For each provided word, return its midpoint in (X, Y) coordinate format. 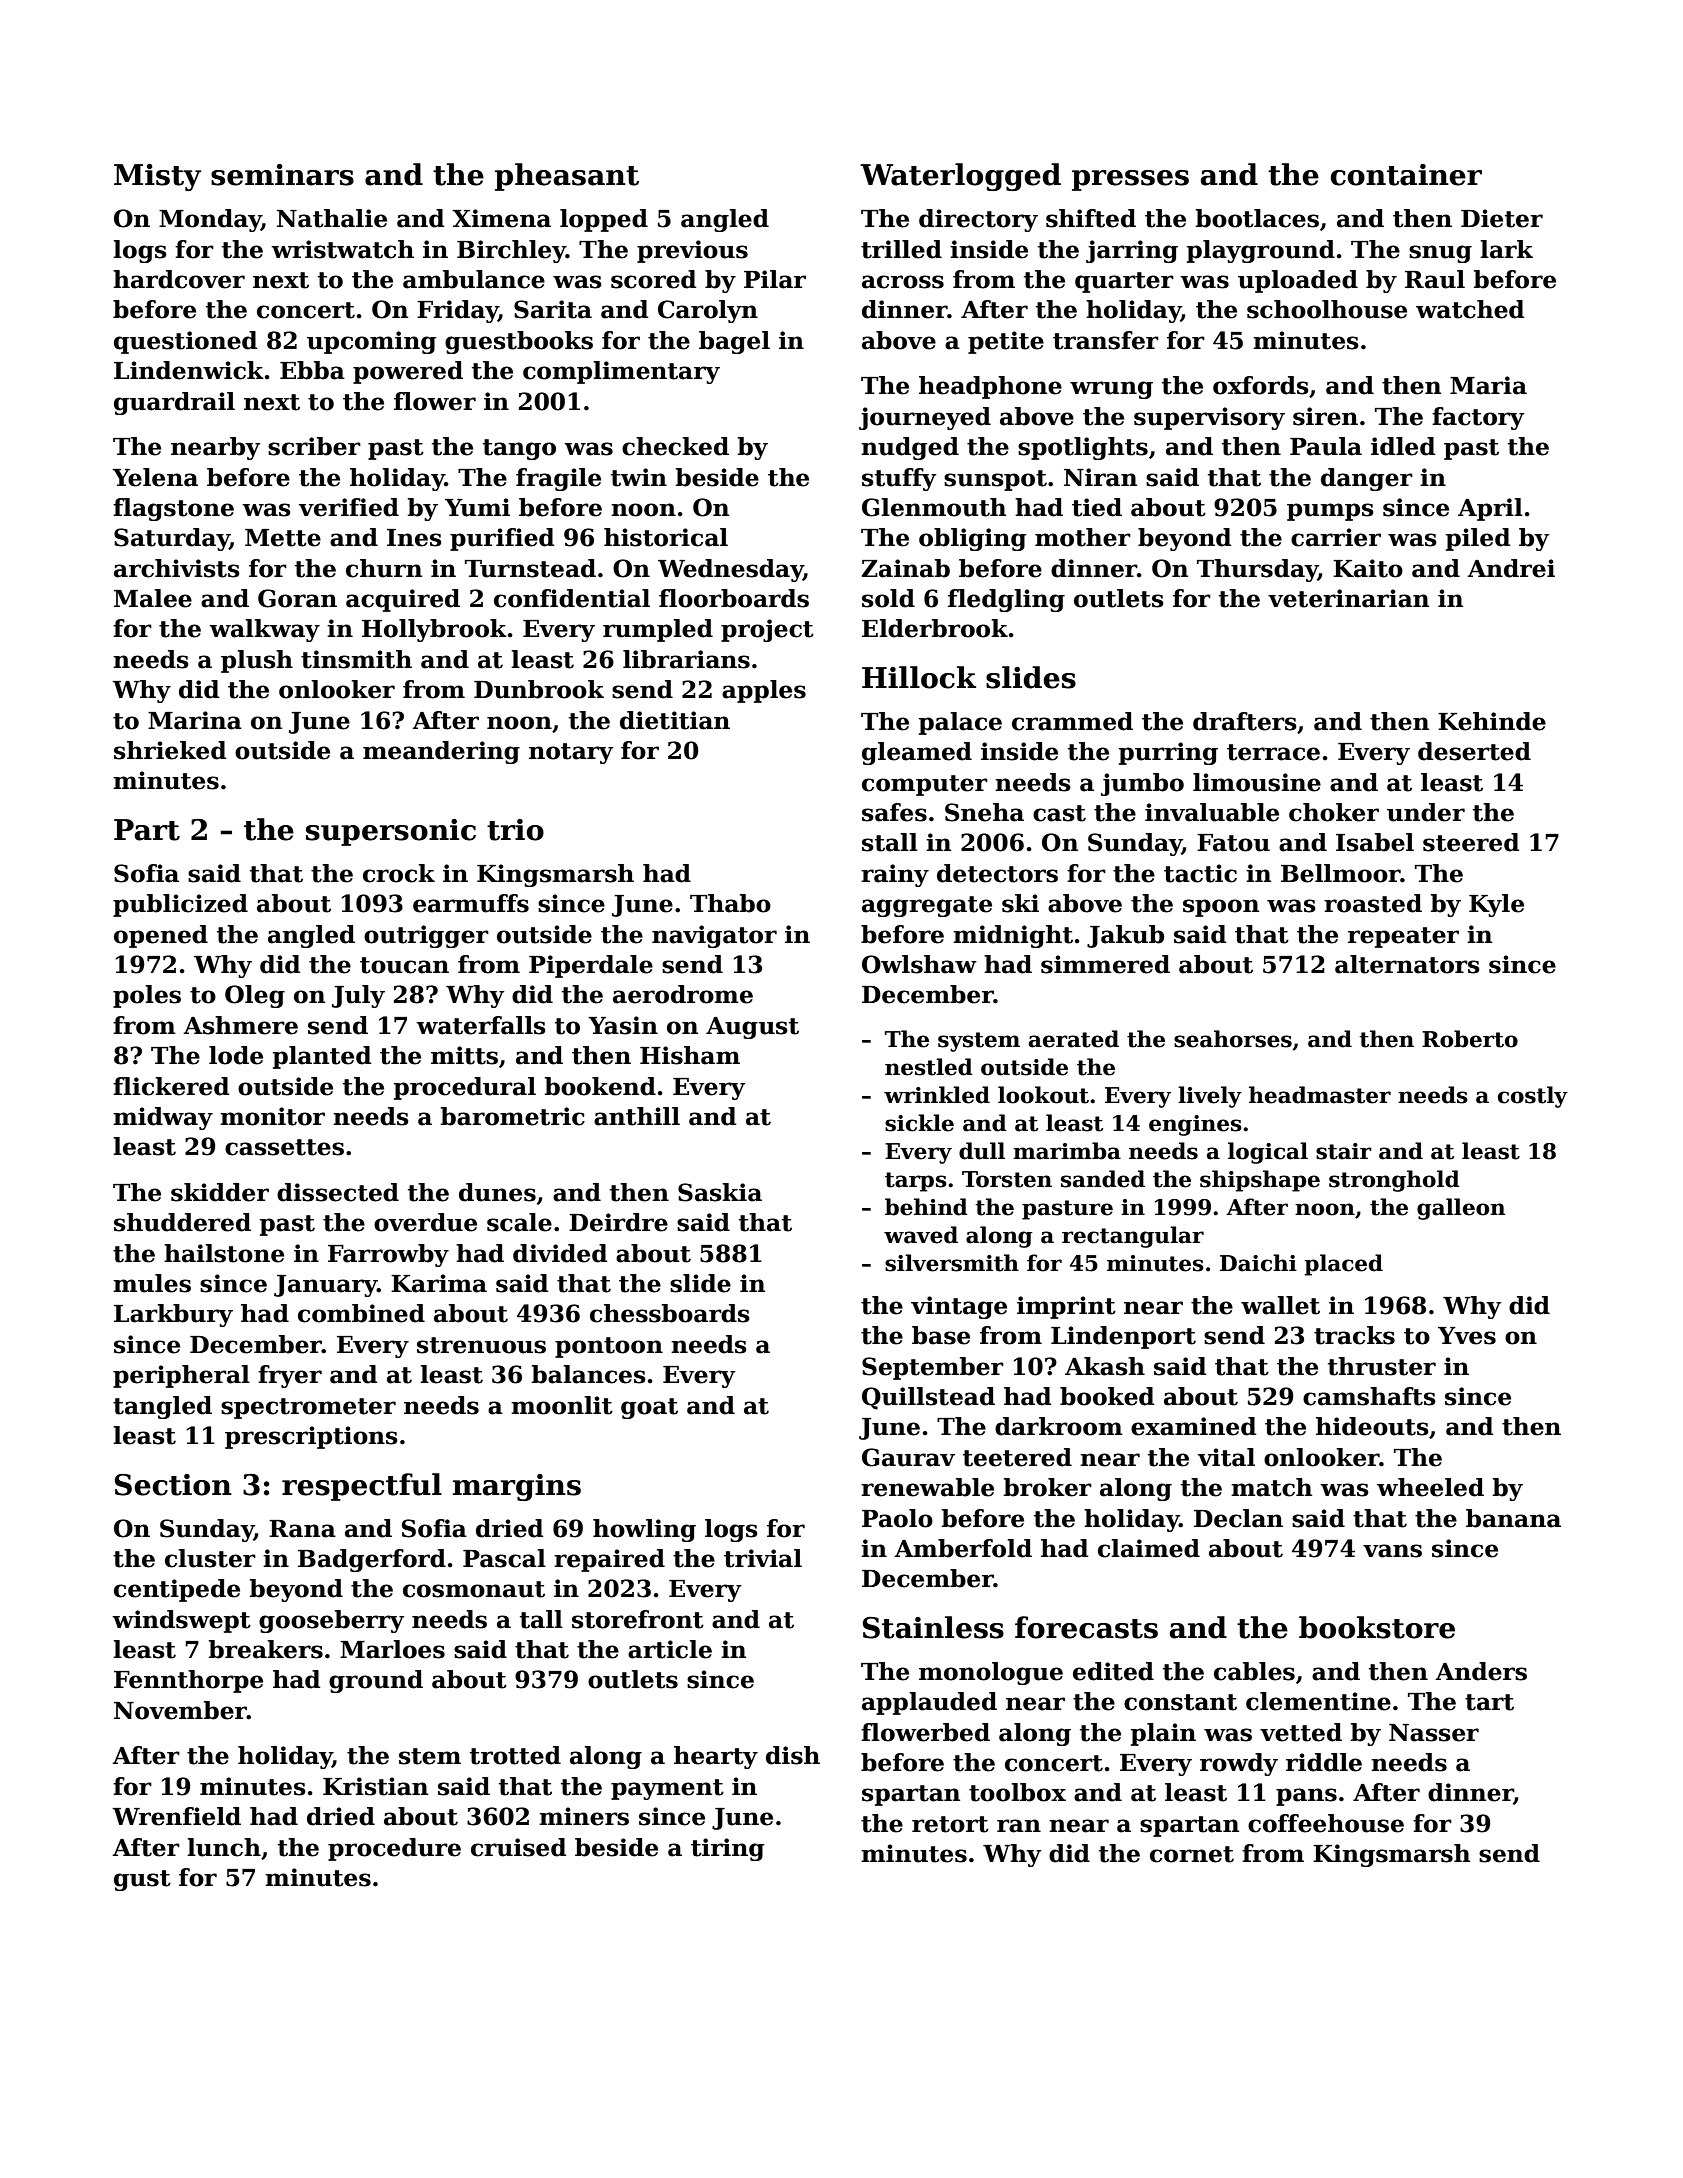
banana (1513, 1518)
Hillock (919, 677)
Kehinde (1492, 721)
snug (1440, 254)
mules (152, 1283)
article (670, 1649)
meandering (441, 752)
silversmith (952, 1263)
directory (978, 220)
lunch (224, 1847)
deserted (1474, 751)
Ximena (501, 218)
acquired (403, 600)
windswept (181, 1621)
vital (1226, 1457)
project (767, 630)
